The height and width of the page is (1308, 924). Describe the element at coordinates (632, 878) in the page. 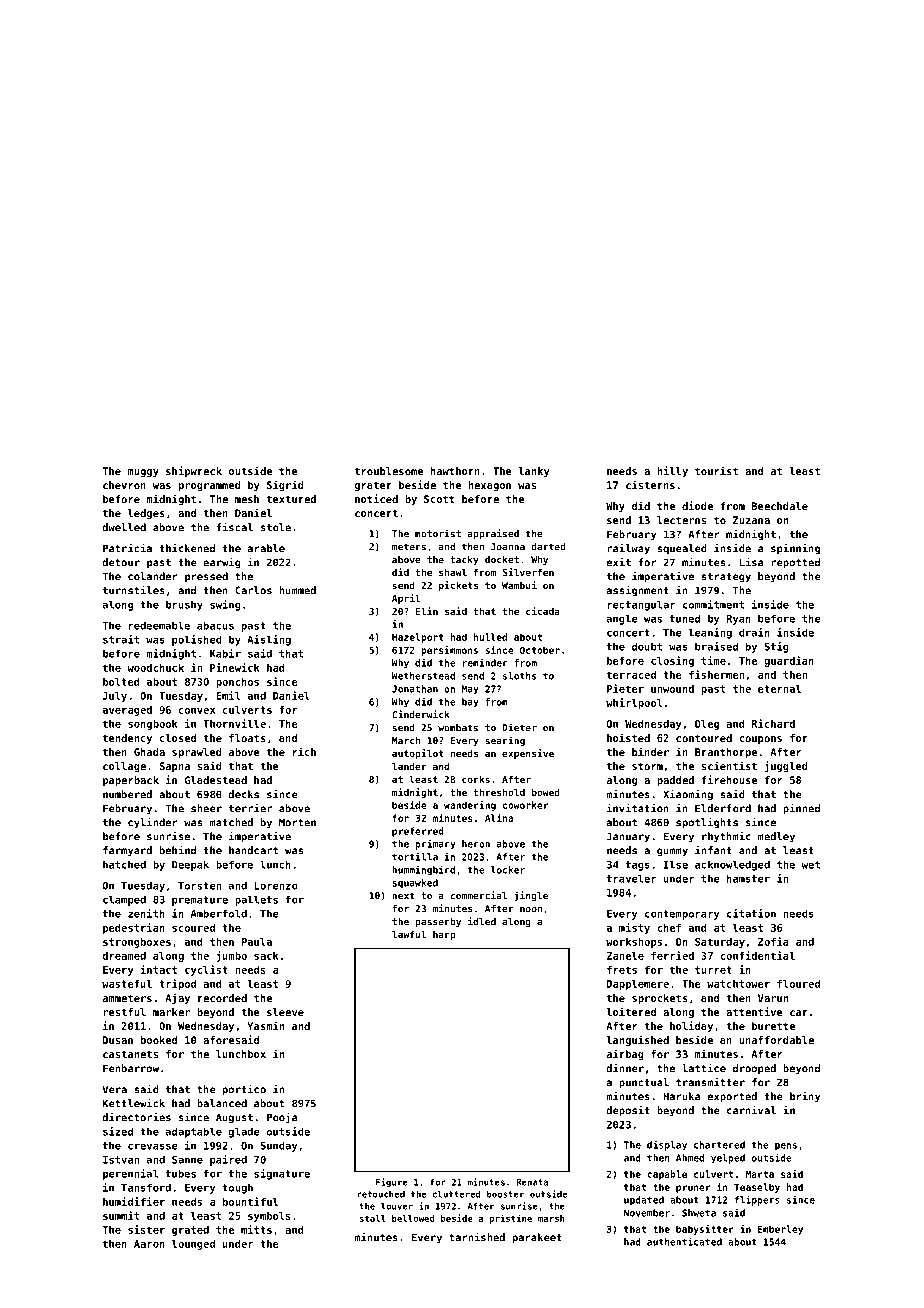

I see `traveler` at that location.
